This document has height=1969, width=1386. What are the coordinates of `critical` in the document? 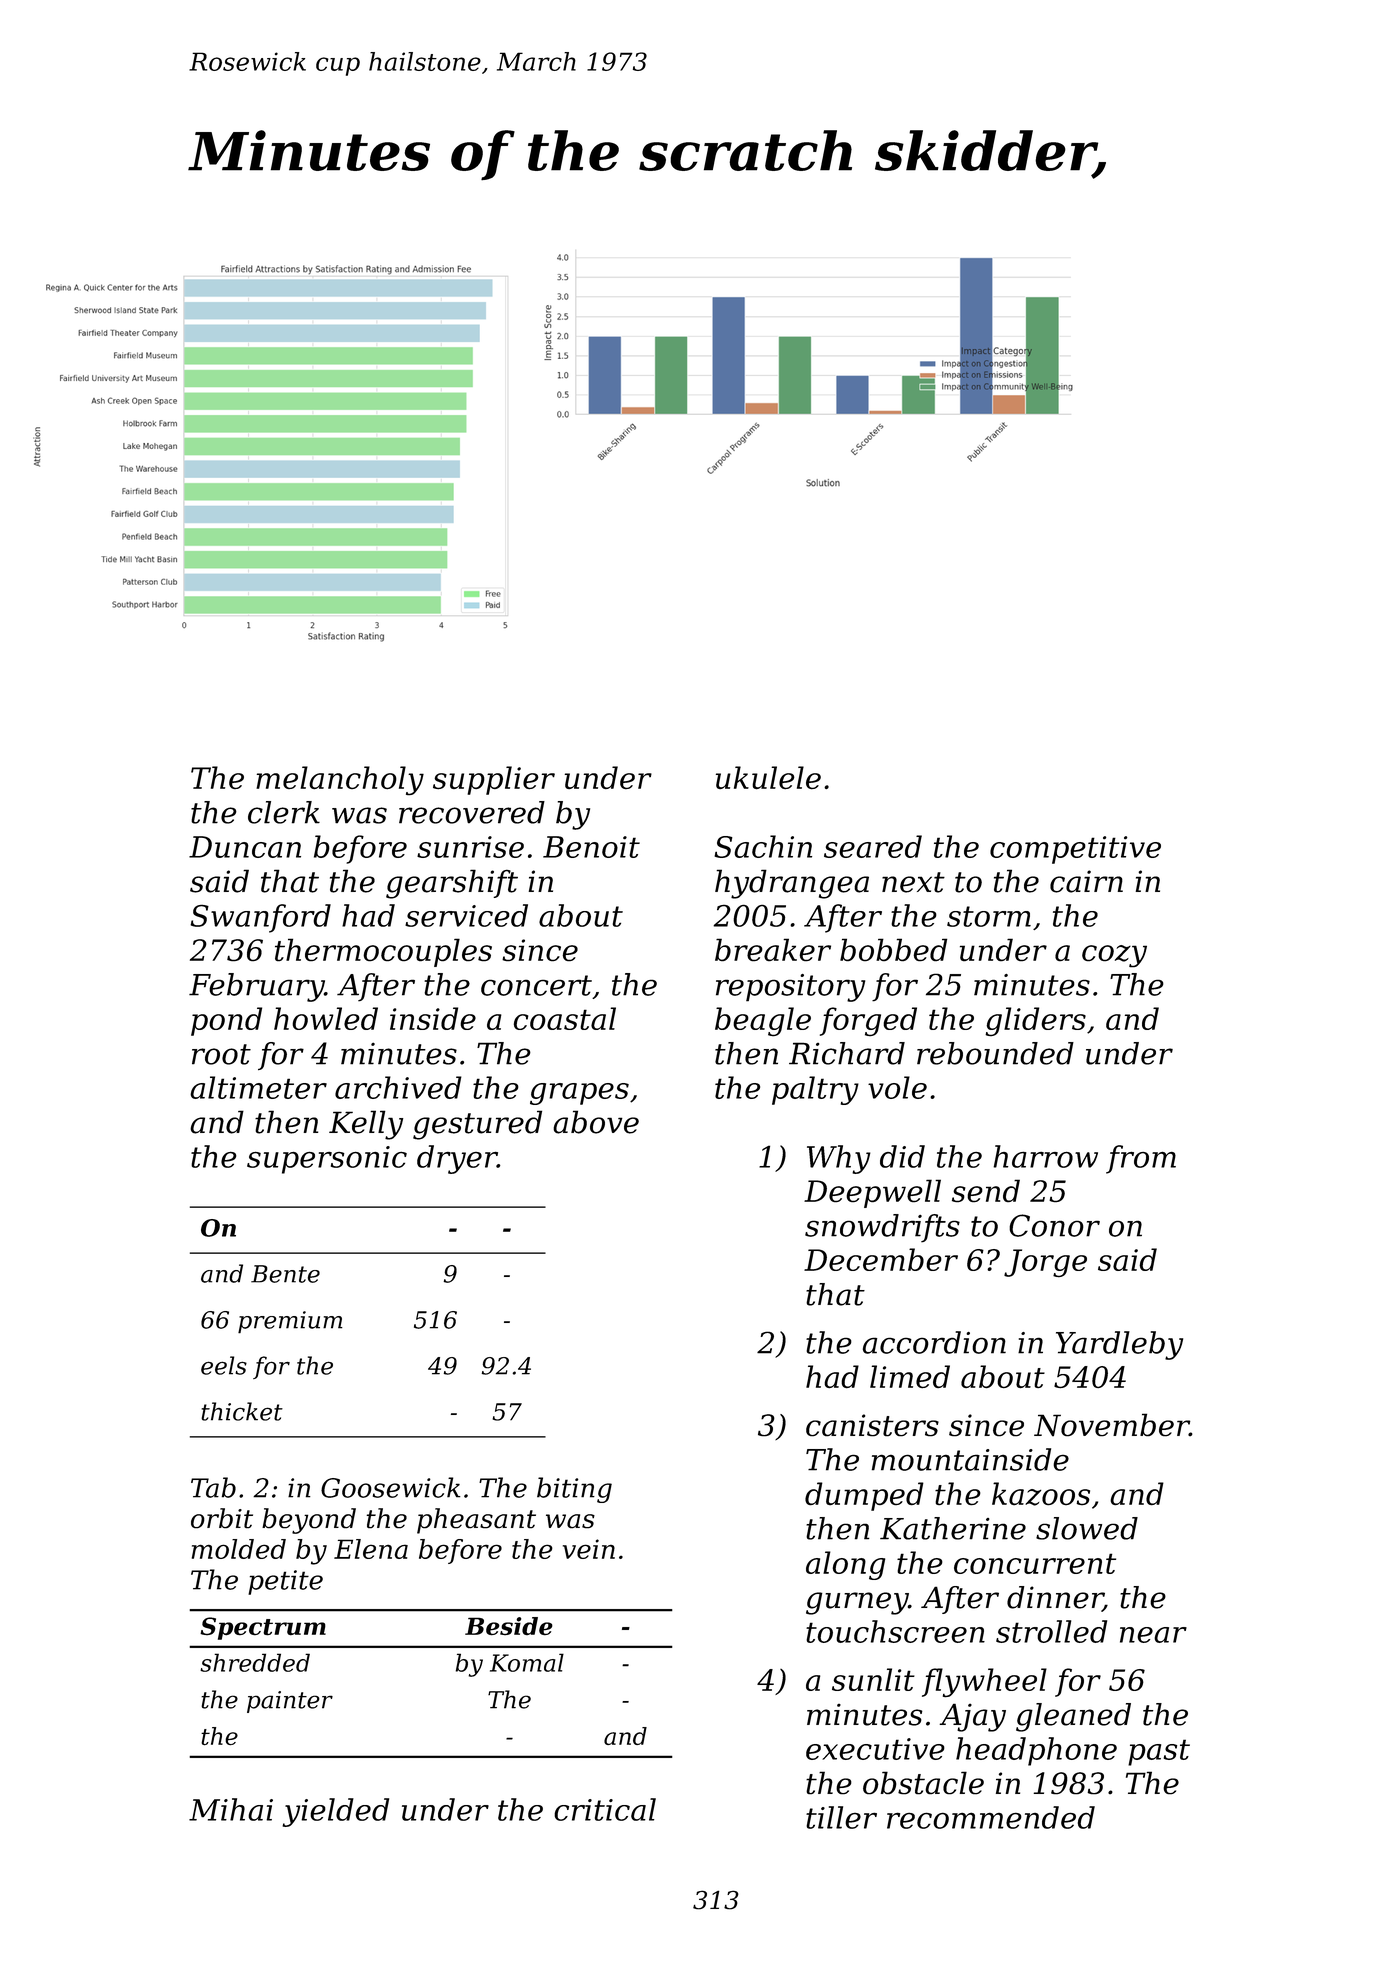 It's located at (605, 1809).
